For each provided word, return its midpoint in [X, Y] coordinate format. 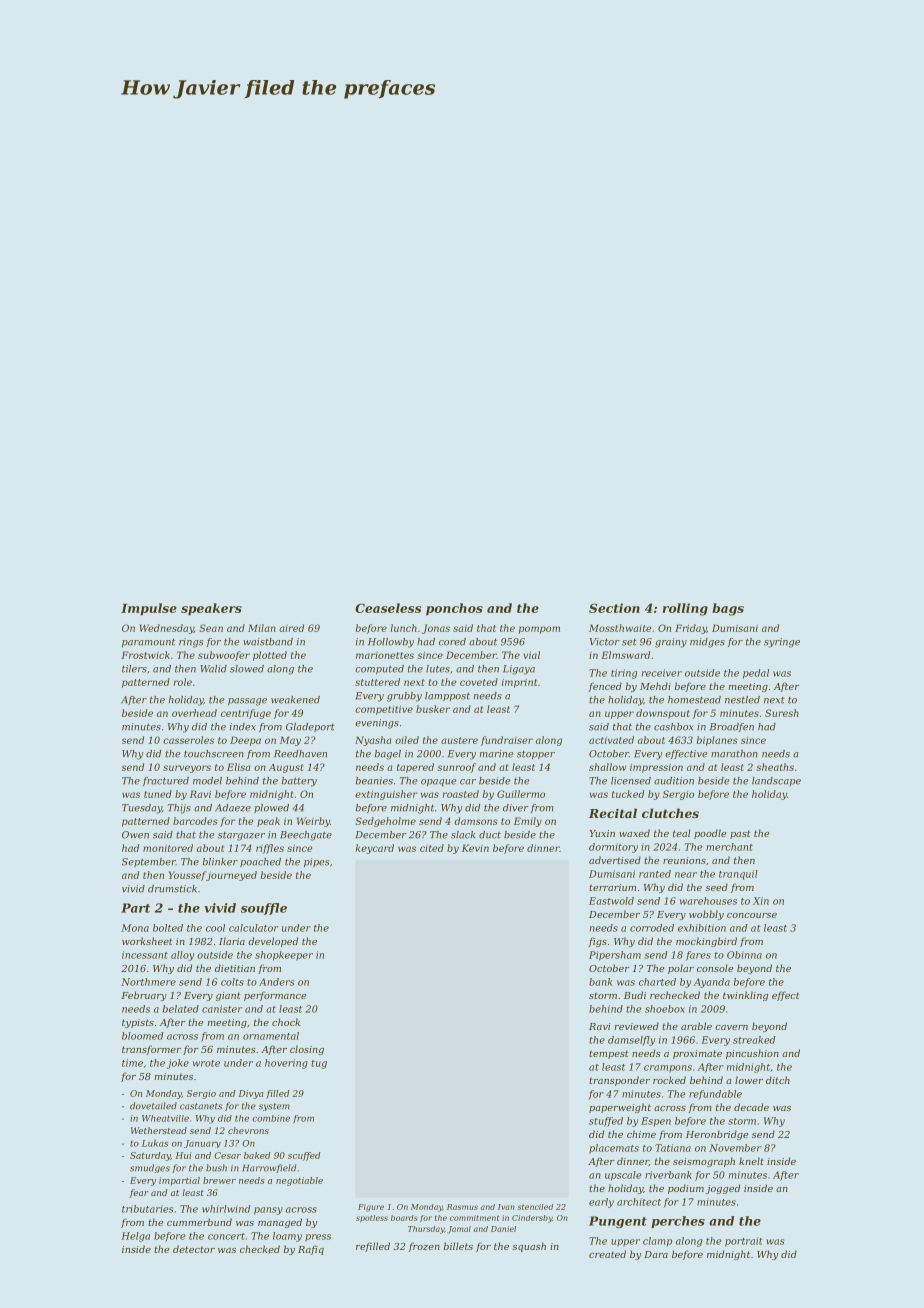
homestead [694, 700]
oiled [407, 740]
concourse [752, 915]
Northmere [148, 982]
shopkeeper [284, 956]
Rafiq [311, 1250]
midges [707, 643]
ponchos [454, 609]
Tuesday [142, 809]
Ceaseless [388, 608]
